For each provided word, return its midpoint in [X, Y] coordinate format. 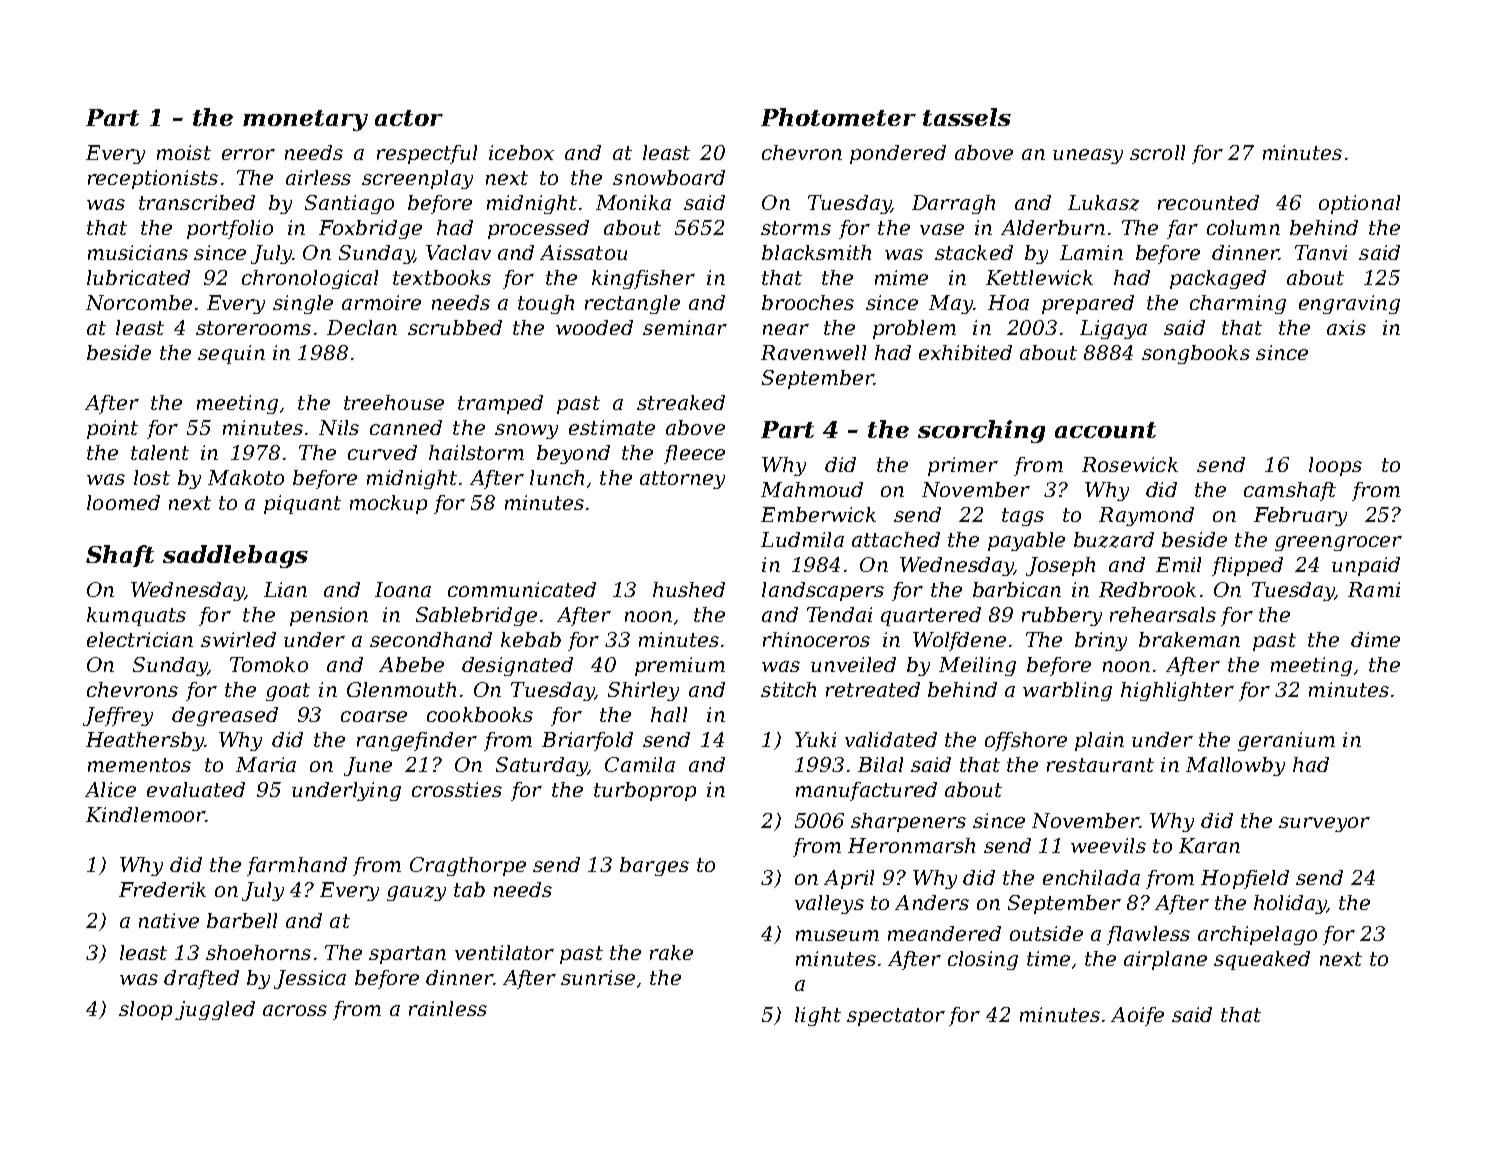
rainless [448, 1008]
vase [942, 229]
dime [1375, 639]
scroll [1157, 152]
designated [517, 666]
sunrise [598, 977]
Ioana [403, 589]
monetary [305, 120]
